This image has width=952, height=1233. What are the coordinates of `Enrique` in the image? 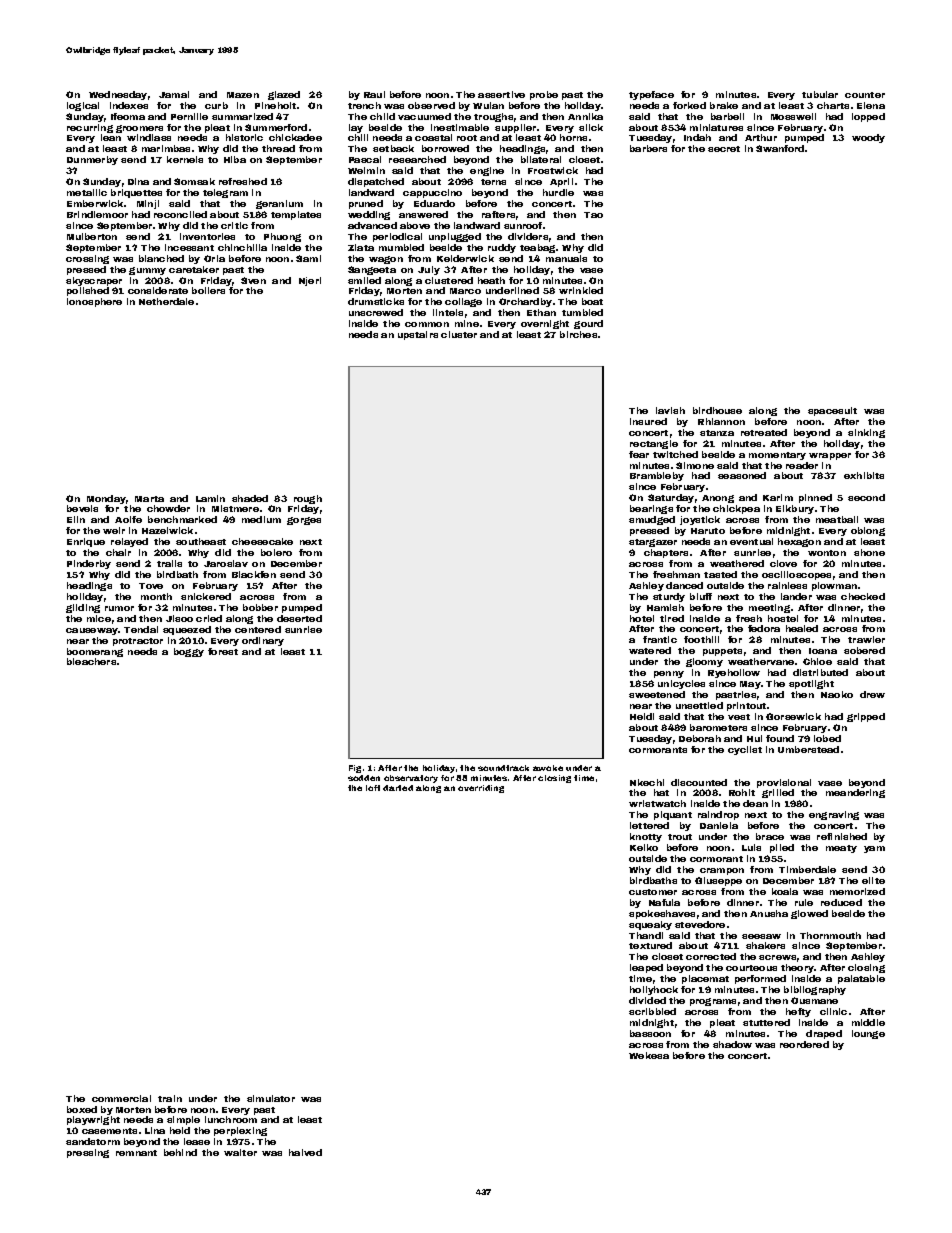 It's located at (86, 542).
